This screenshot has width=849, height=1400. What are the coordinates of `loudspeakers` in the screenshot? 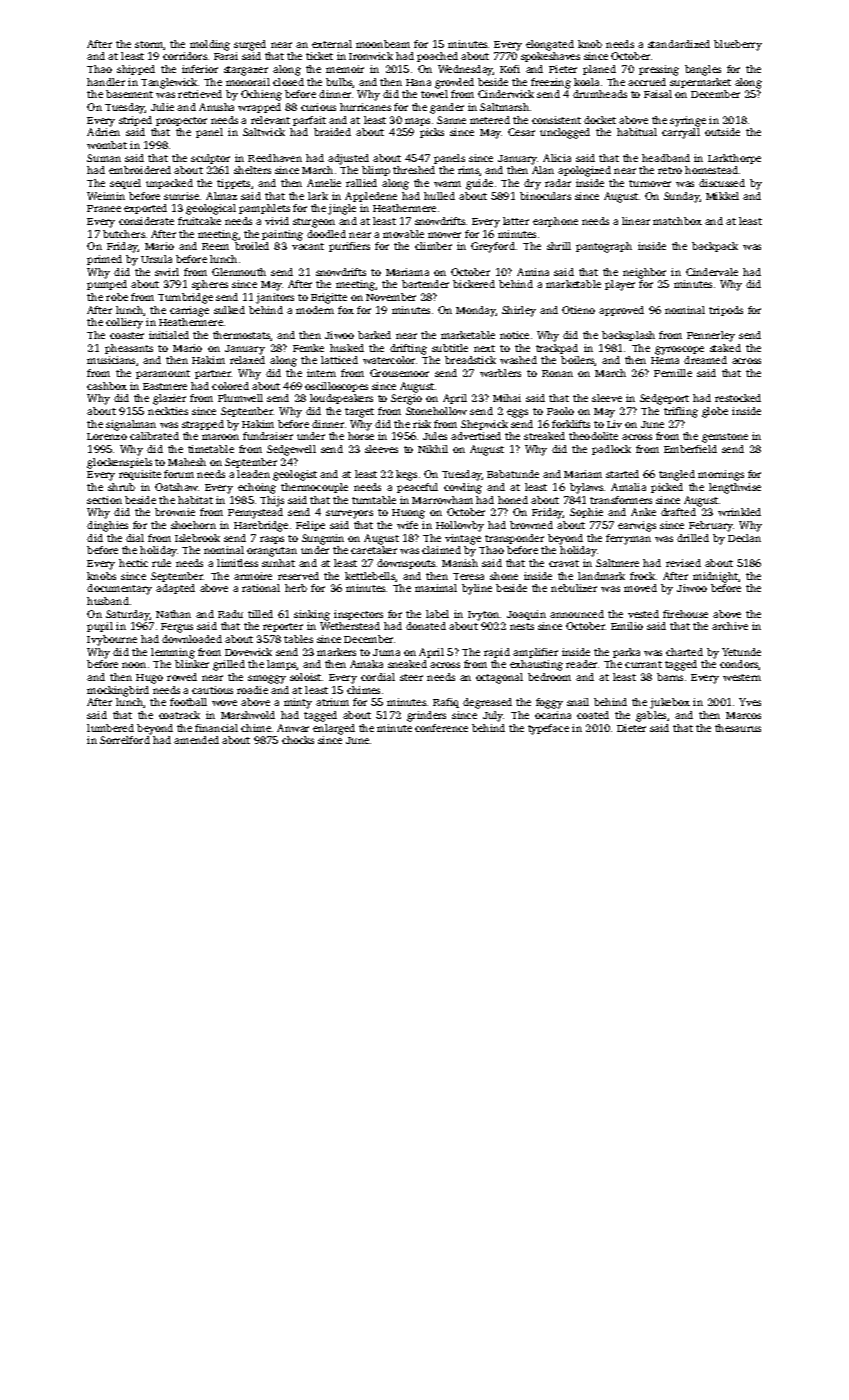 It's located at (341, 399).
